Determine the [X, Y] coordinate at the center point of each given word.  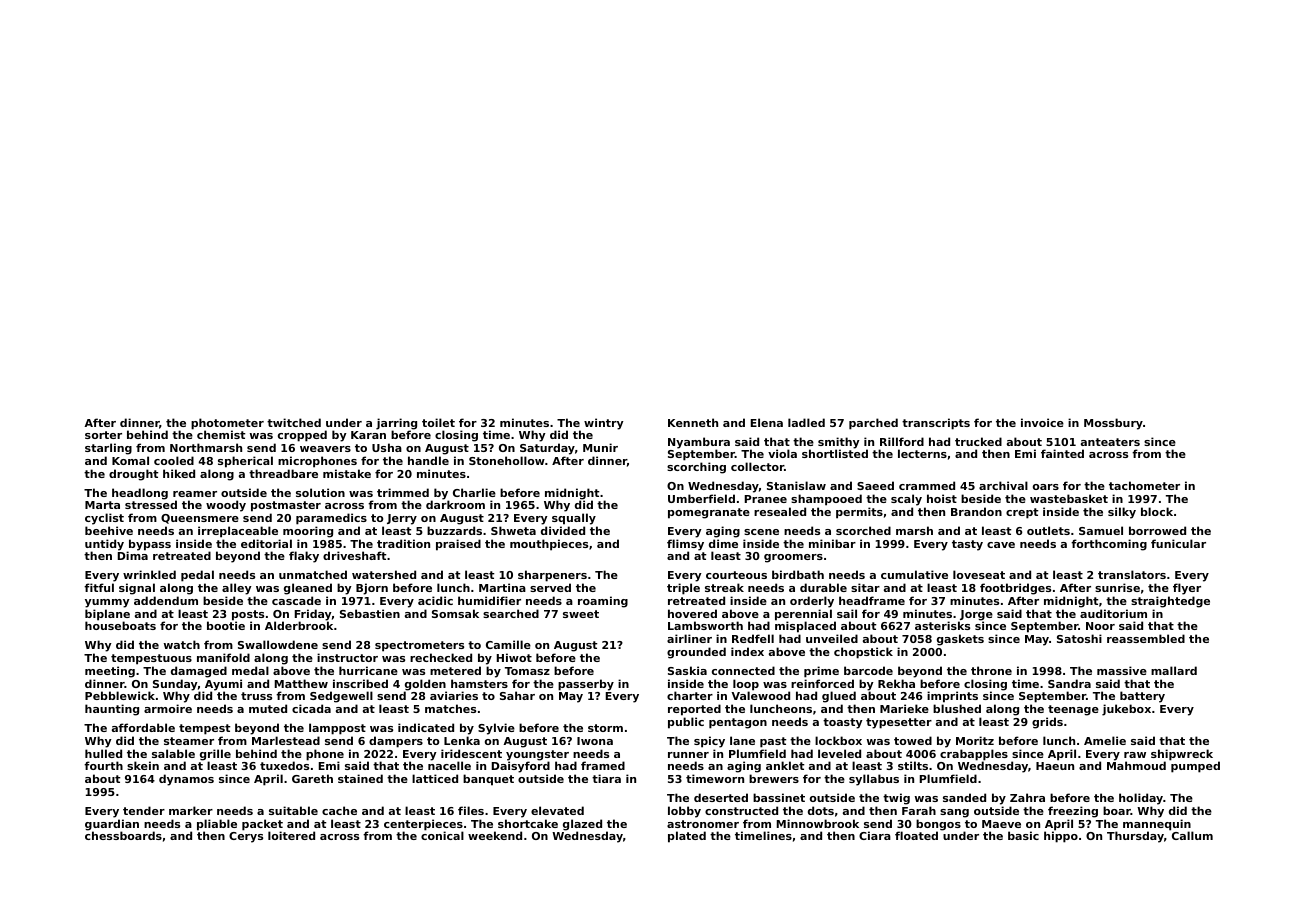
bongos [938, 825]
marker [191, 810]
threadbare [283, 473]
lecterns [922, 453]
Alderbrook [299, 625]
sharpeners [552, 576]
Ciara [875, 835]
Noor [1100, 626]
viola [782, 453]
